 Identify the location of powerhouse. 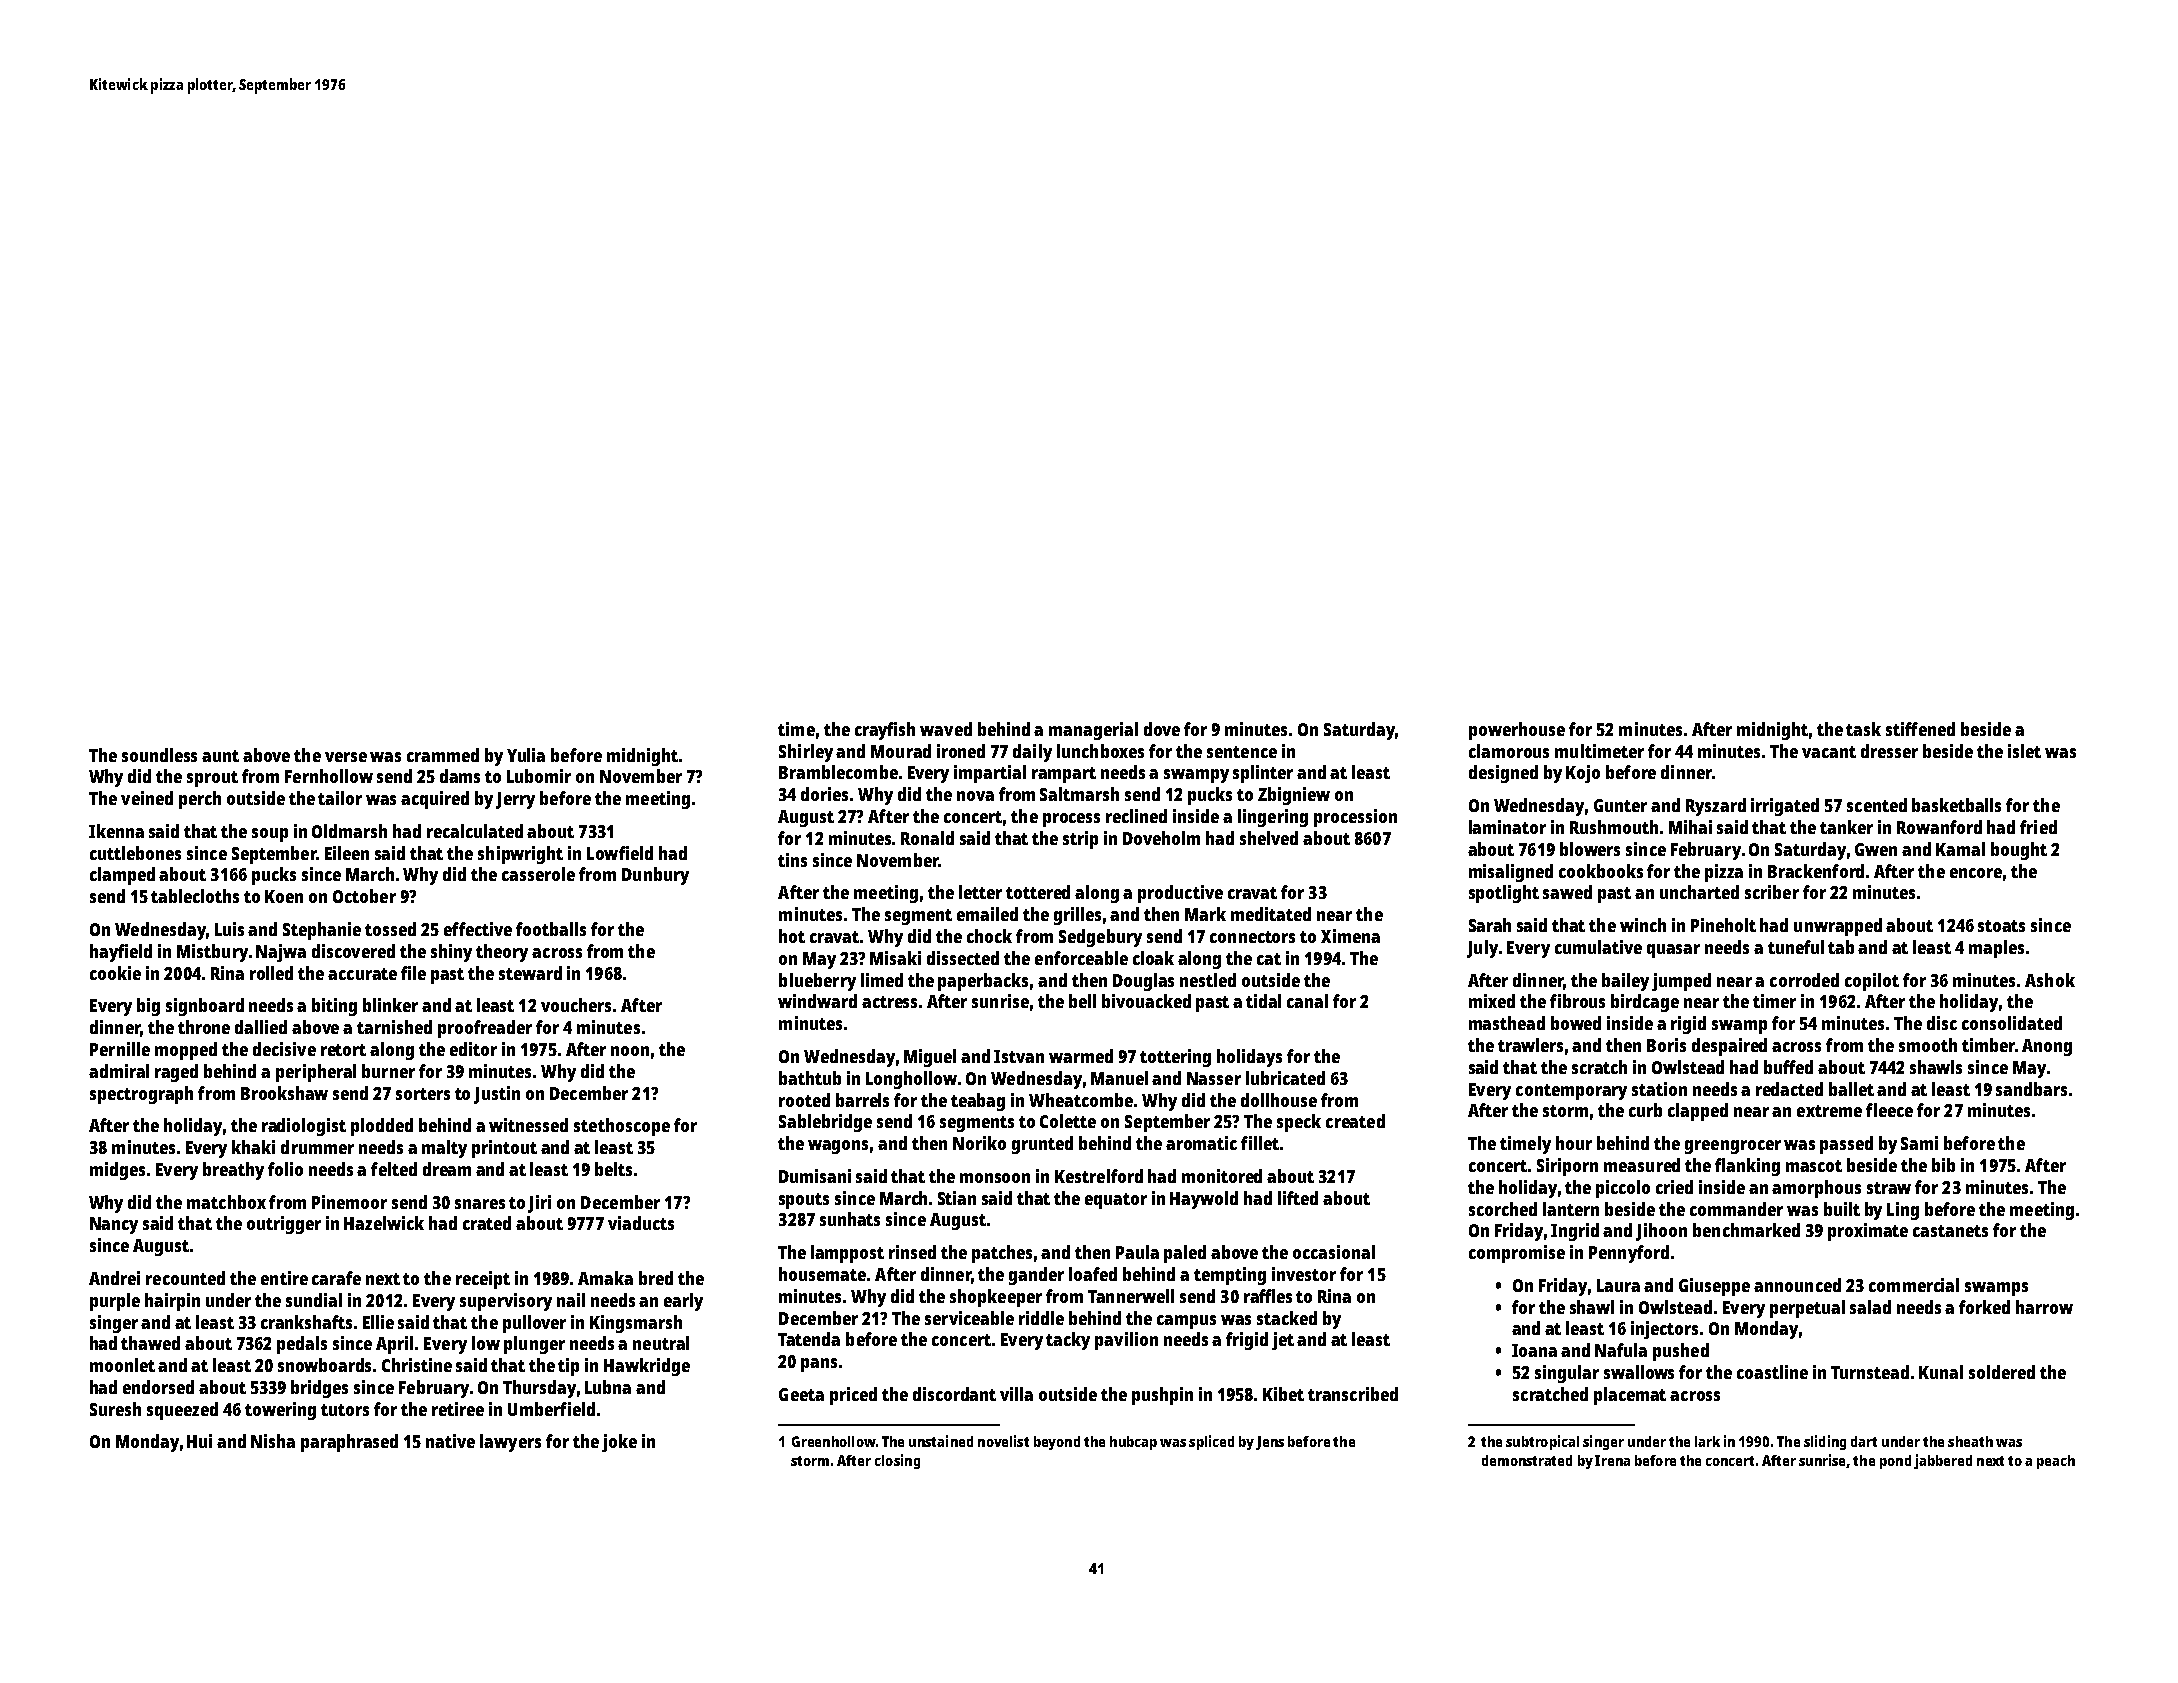
(1517, 731).
